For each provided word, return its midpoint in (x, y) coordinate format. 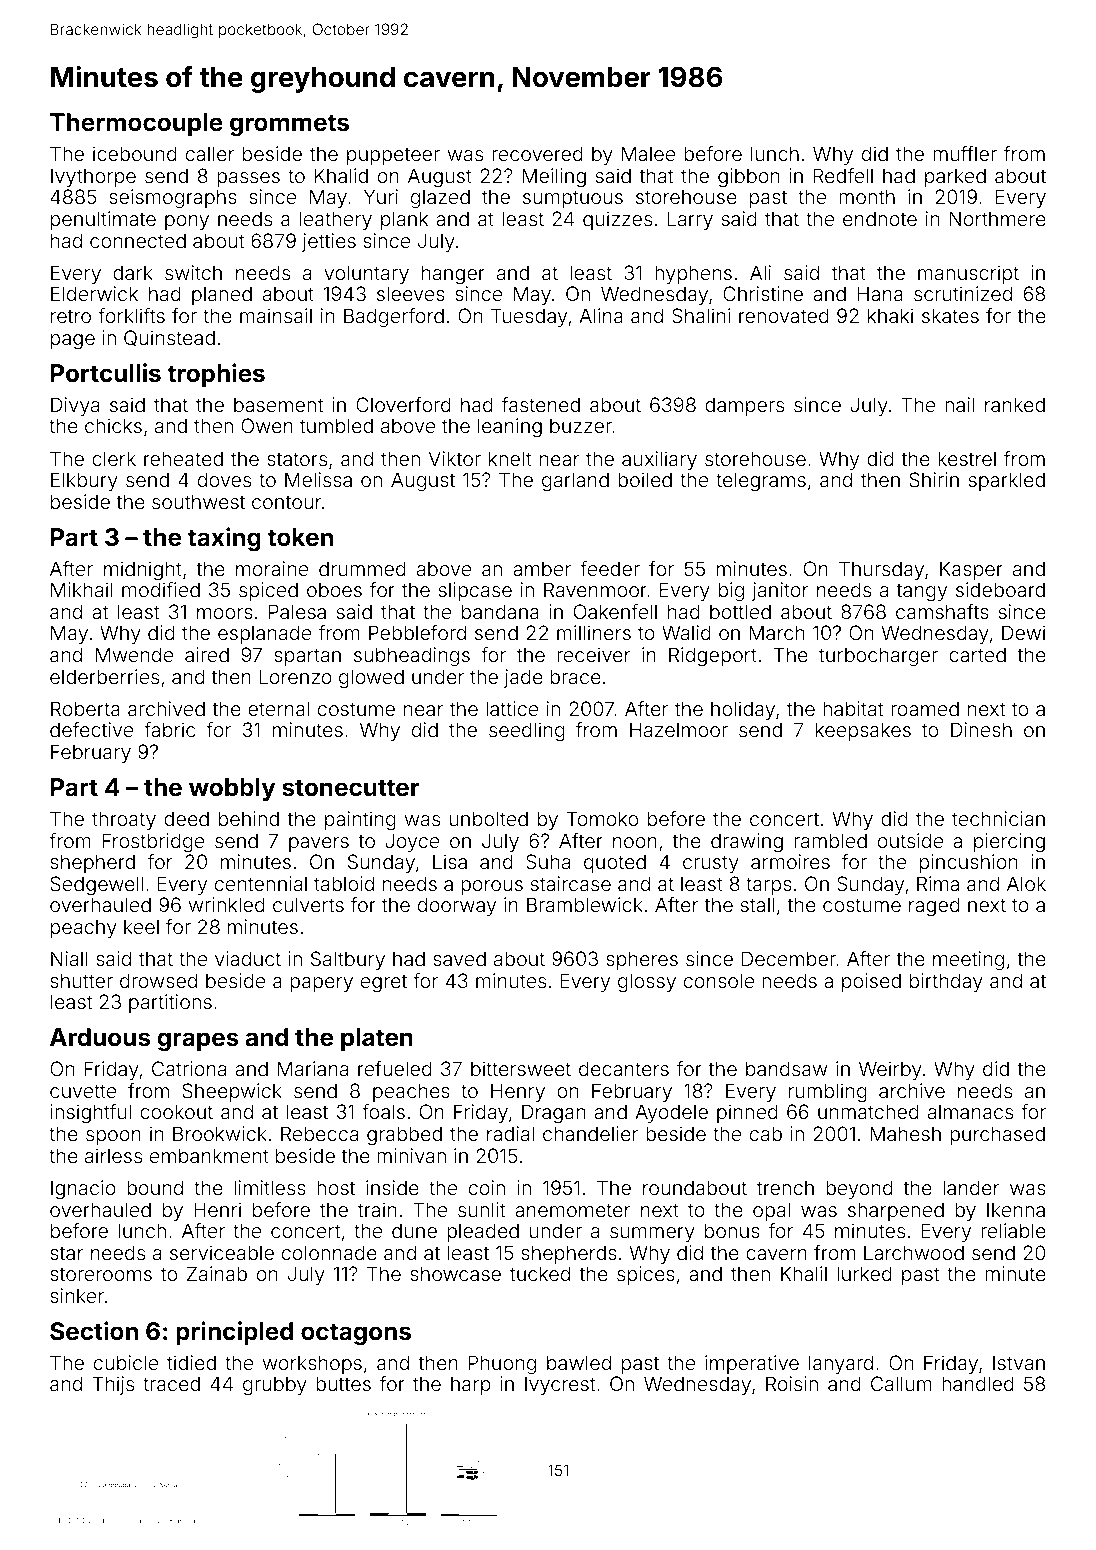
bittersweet (521, 1068)
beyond (859, 1189)
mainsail (276, 315)
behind (249, 818)
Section (94, 1331)
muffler (965, 153)
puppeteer (393, 156)
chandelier (590, 1133)
